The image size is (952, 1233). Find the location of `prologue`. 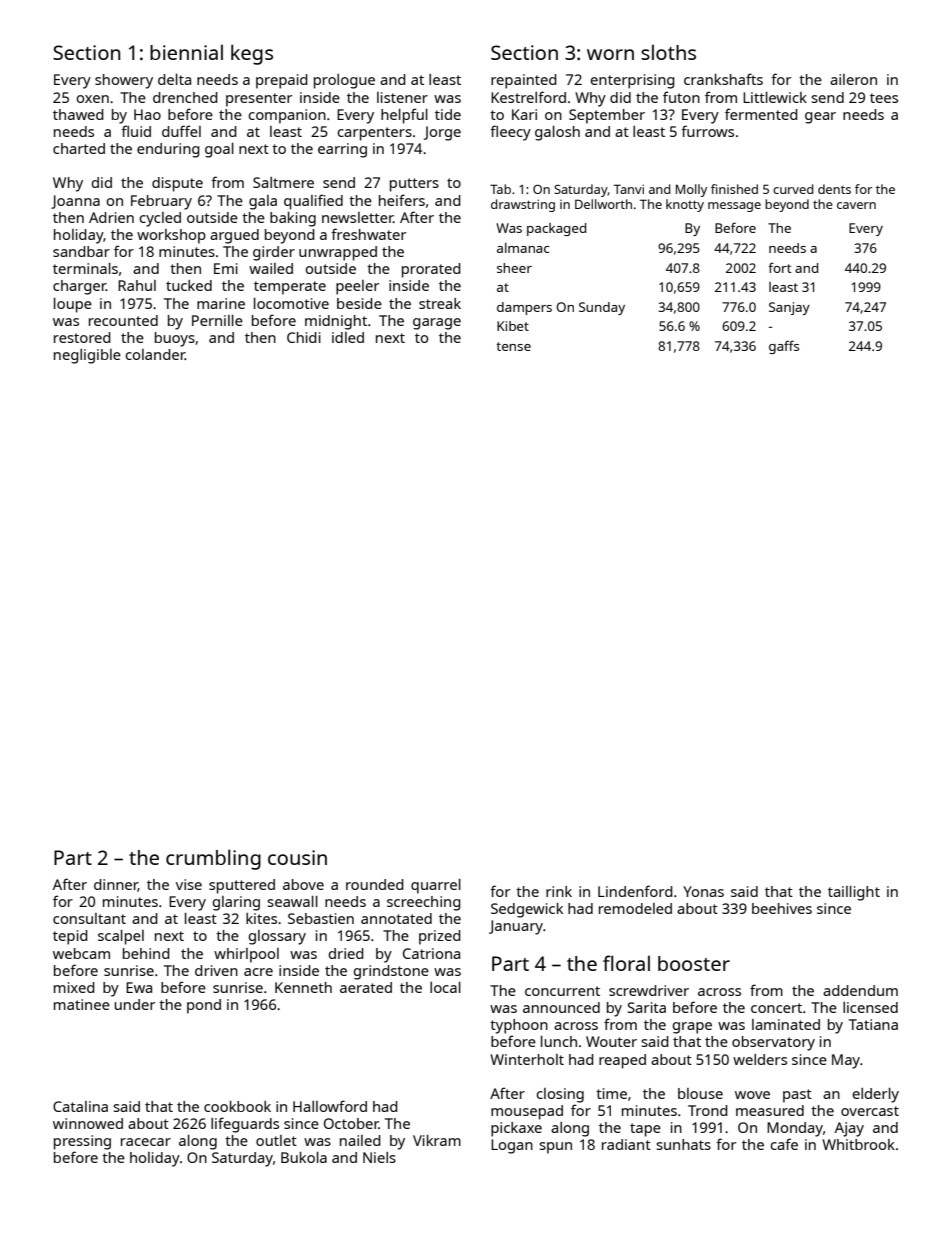

prologue is located at coordinates (344, 81).
